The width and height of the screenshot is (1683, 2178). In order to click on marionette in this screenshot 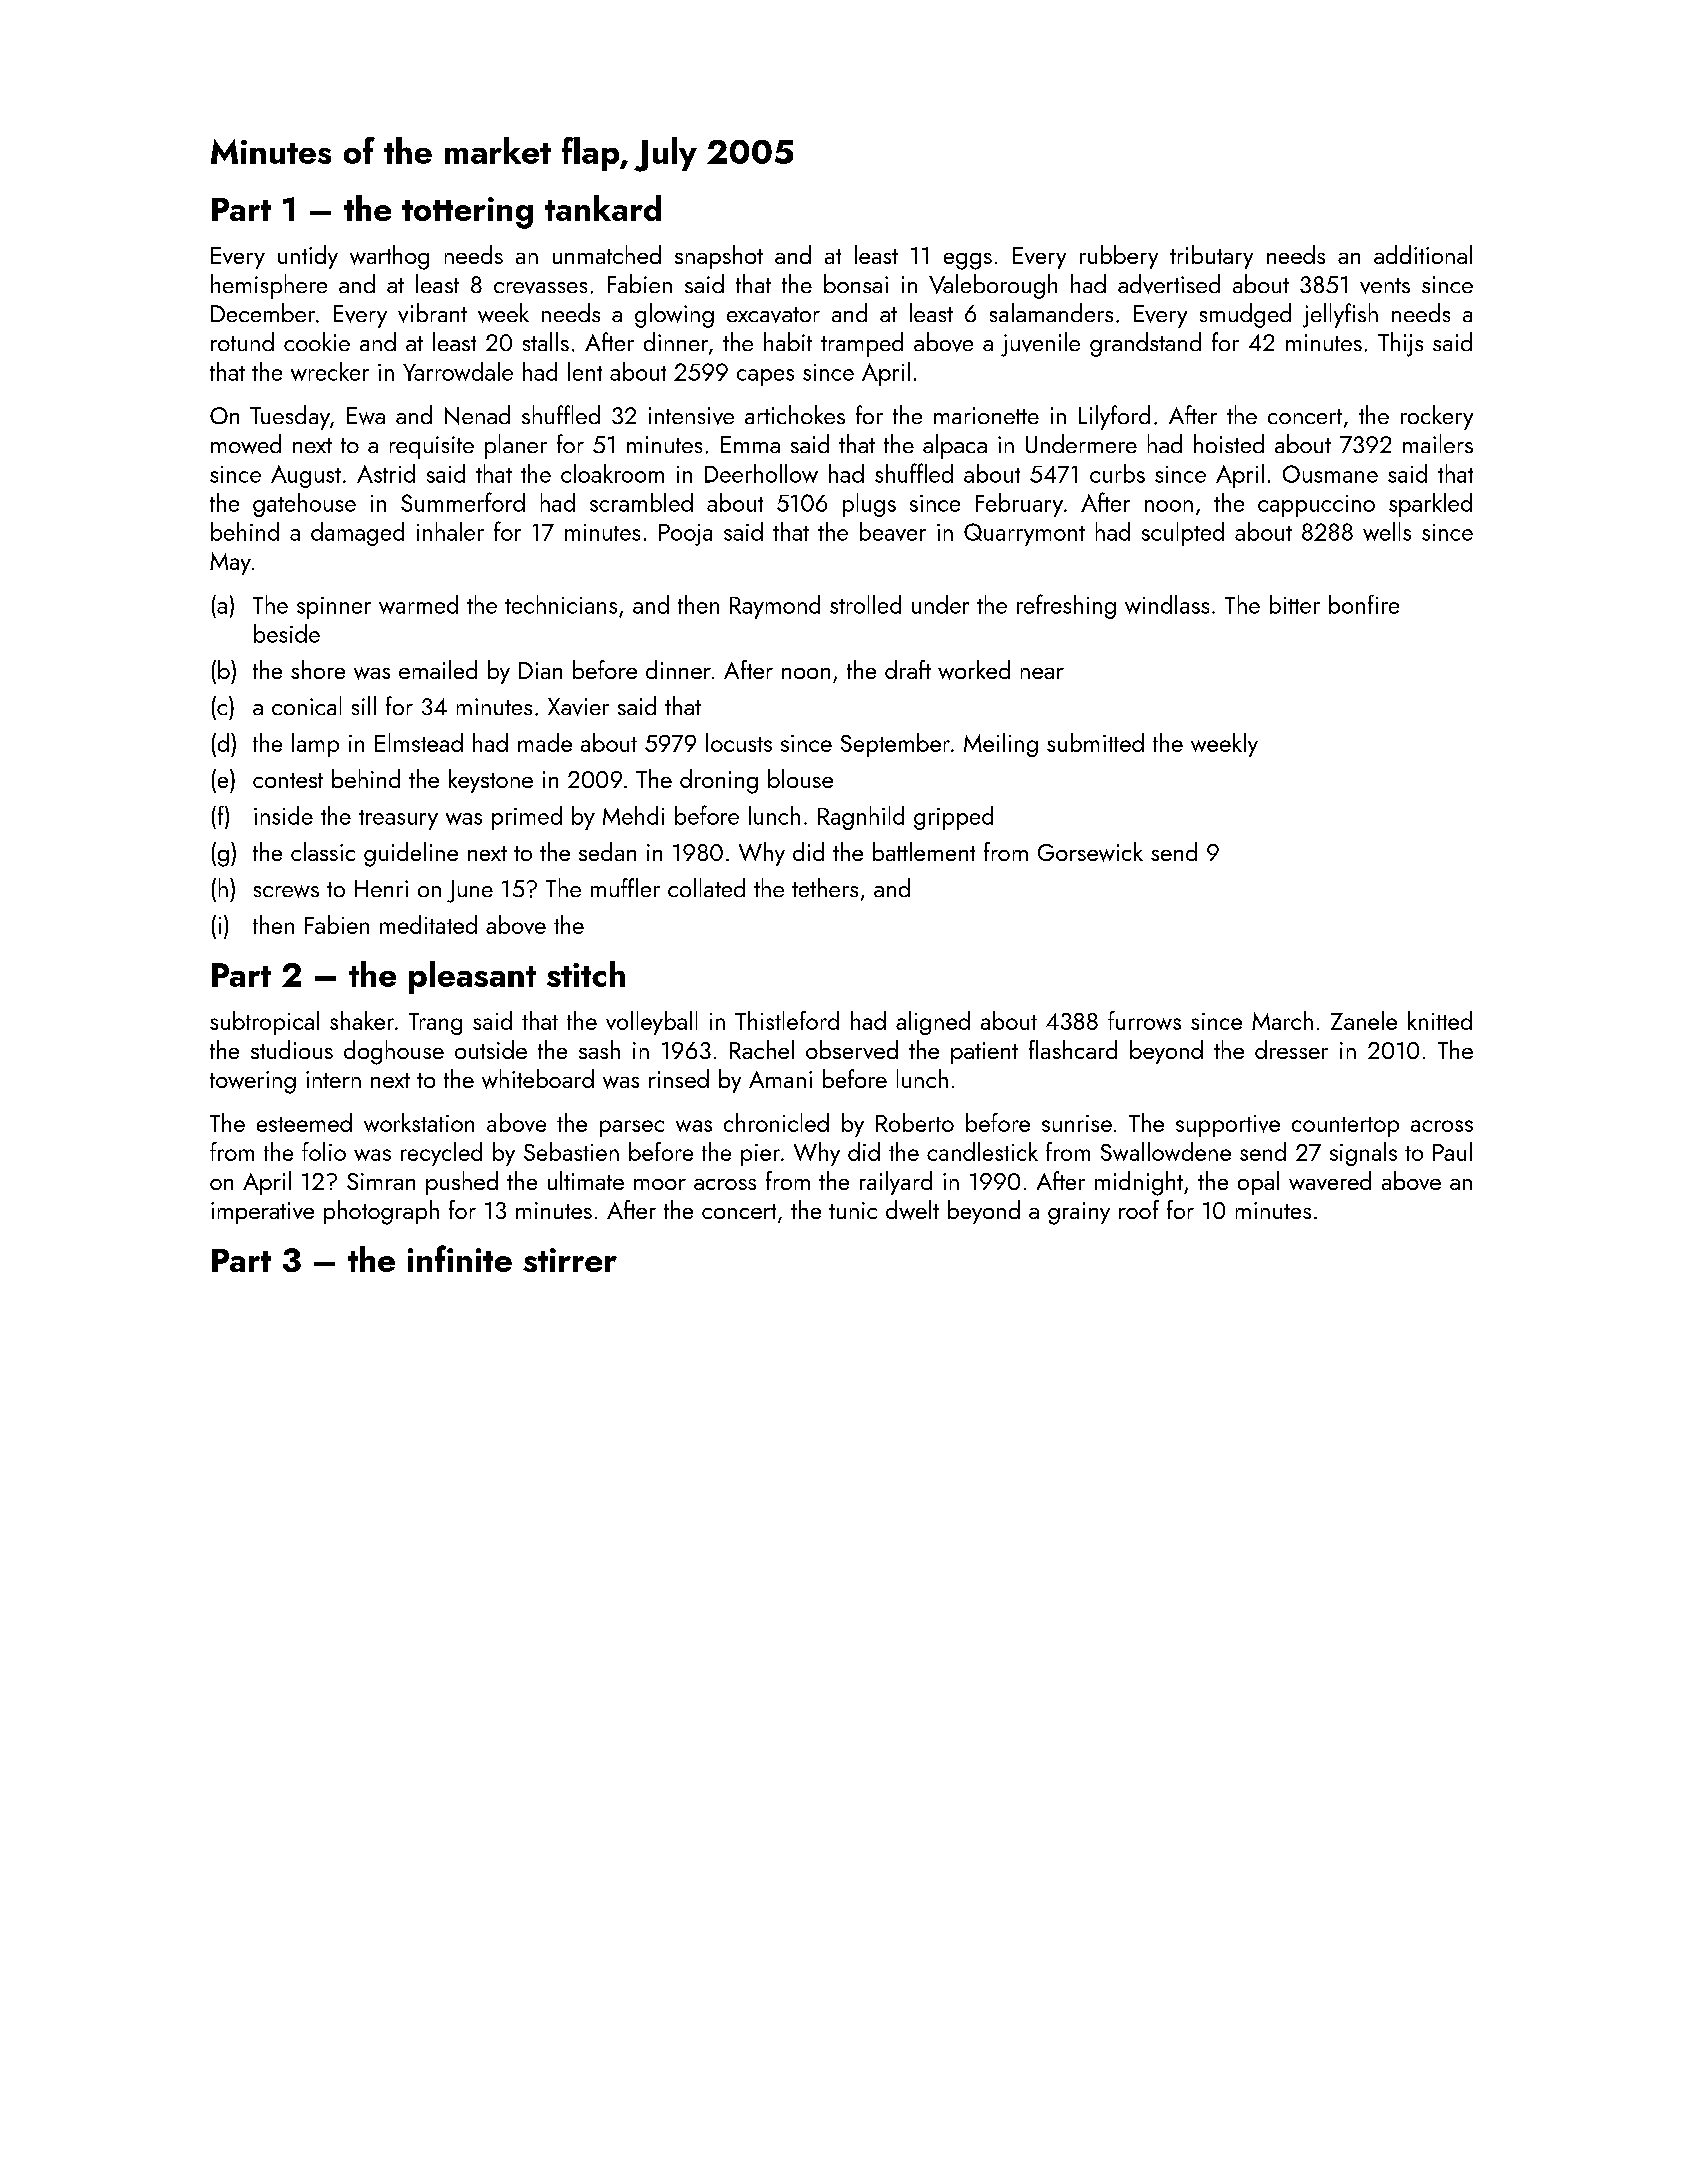, I will do `click(986, 415)`.
